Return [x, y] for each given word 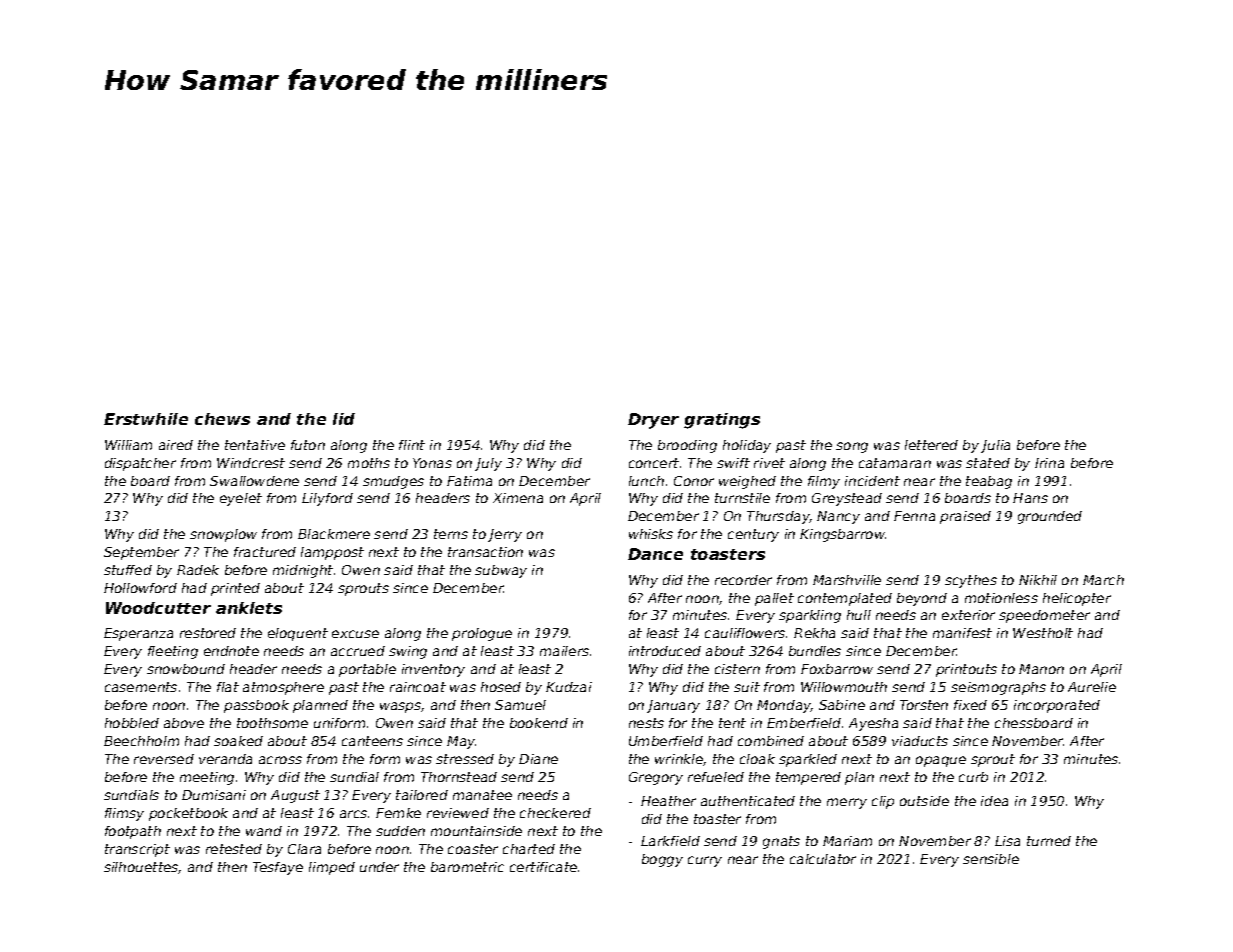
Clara [304, 849]
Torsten [924, 705]
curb [973, 777]
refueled [716, 777]
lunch [646, 481]
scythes [971, 581]
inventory [433, 670]
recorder [743, 580]
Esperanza [138, 634]
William [128, 445]
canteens [372, 741]
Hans [1030, 498]
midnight [303, 571]
